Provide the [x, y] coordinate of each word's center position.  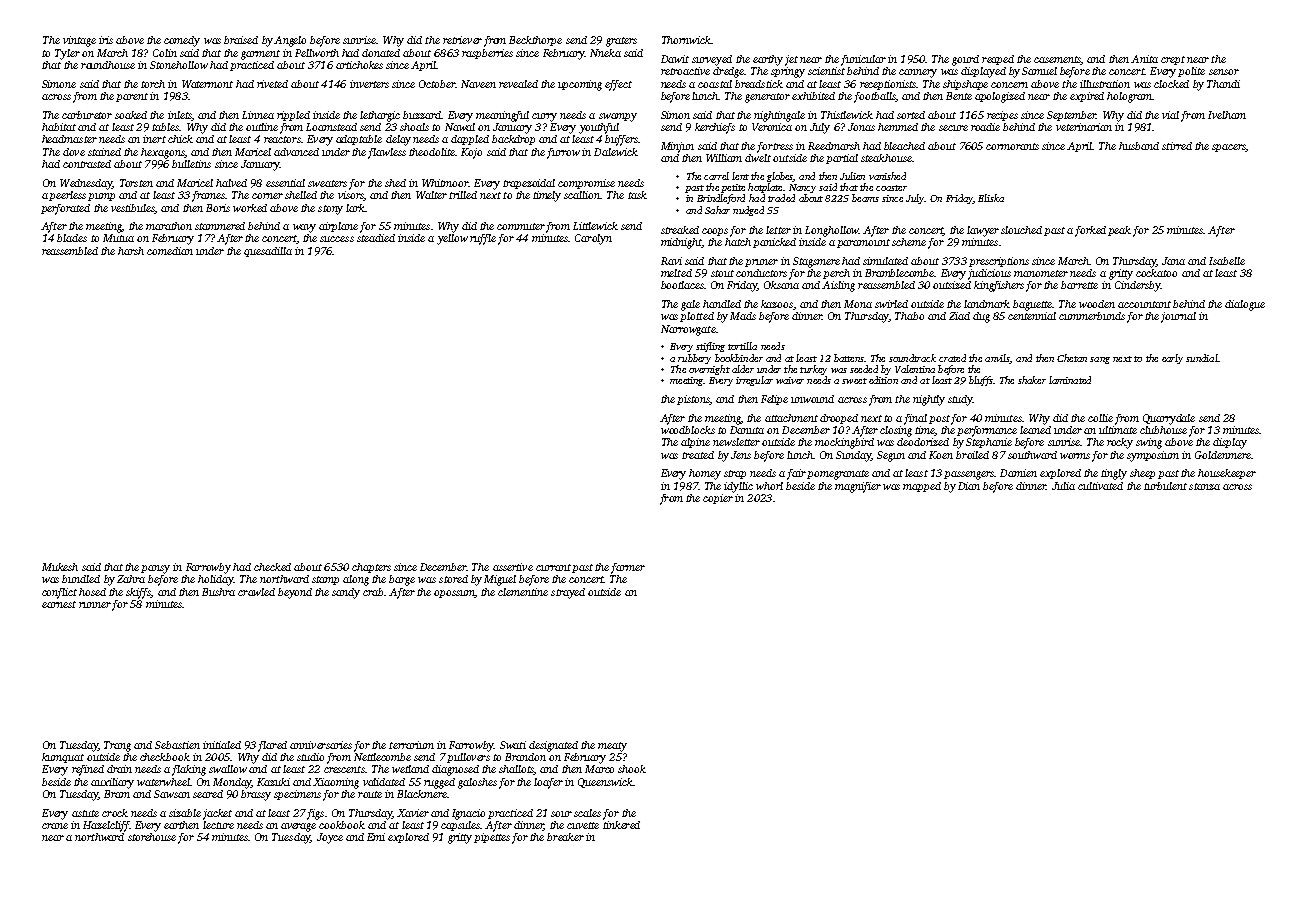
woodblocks [688, 430]
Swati [513, 745]
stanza [1204, 486]
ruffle [483, 239]
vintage [79, 41]
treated [698, 455]
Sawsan [172, 794]
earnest [59, 604]
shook [632, 769]
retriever [462, 40]
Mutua [118, 238]
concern [1009, 85]
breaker [565, 837]
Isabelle [1227, 261]
